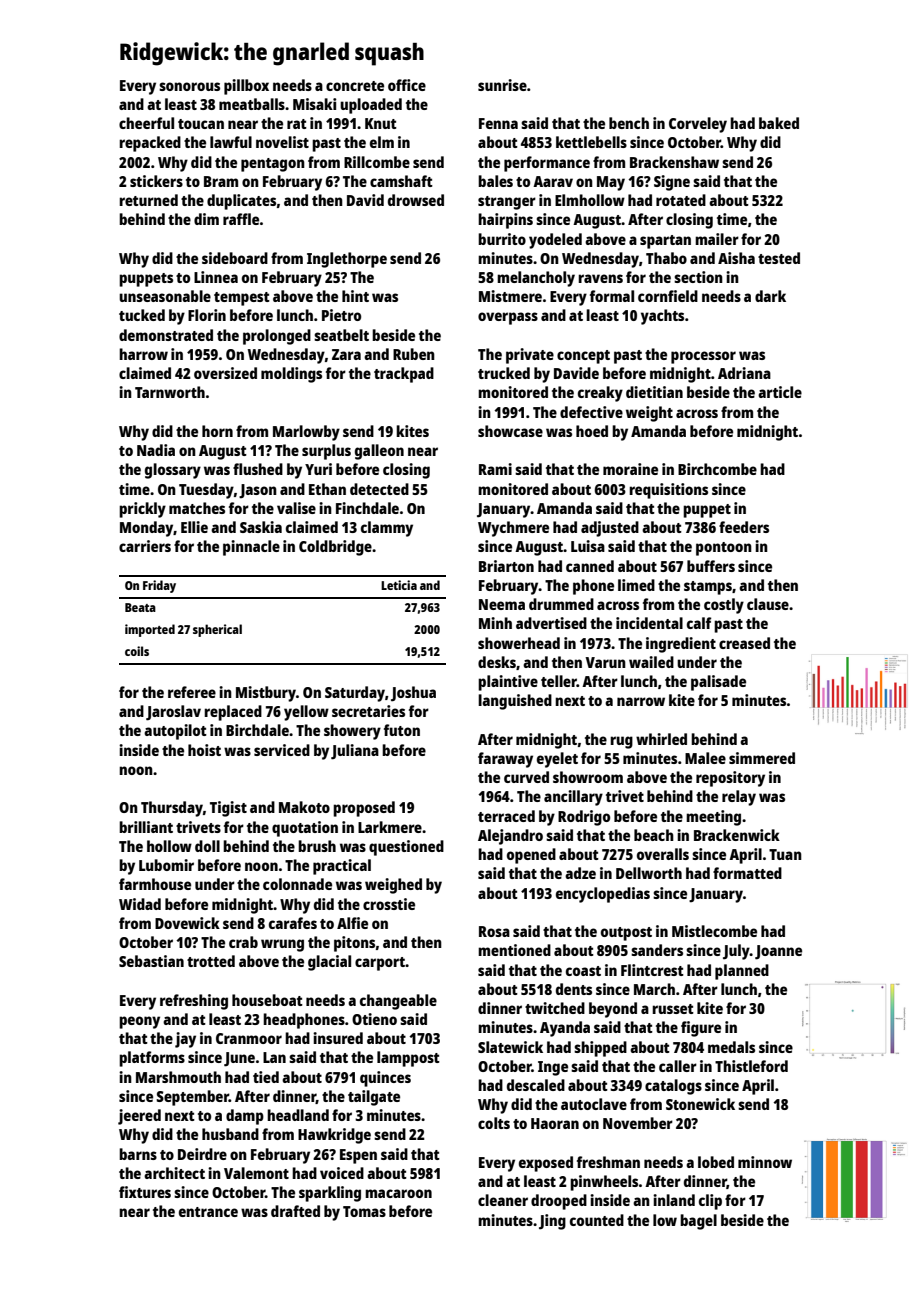 The image size is (924, 1308). What do you see at coordinates (208, 1212) in the image?
I see `entrance` at bounding box center [208, 1212].
